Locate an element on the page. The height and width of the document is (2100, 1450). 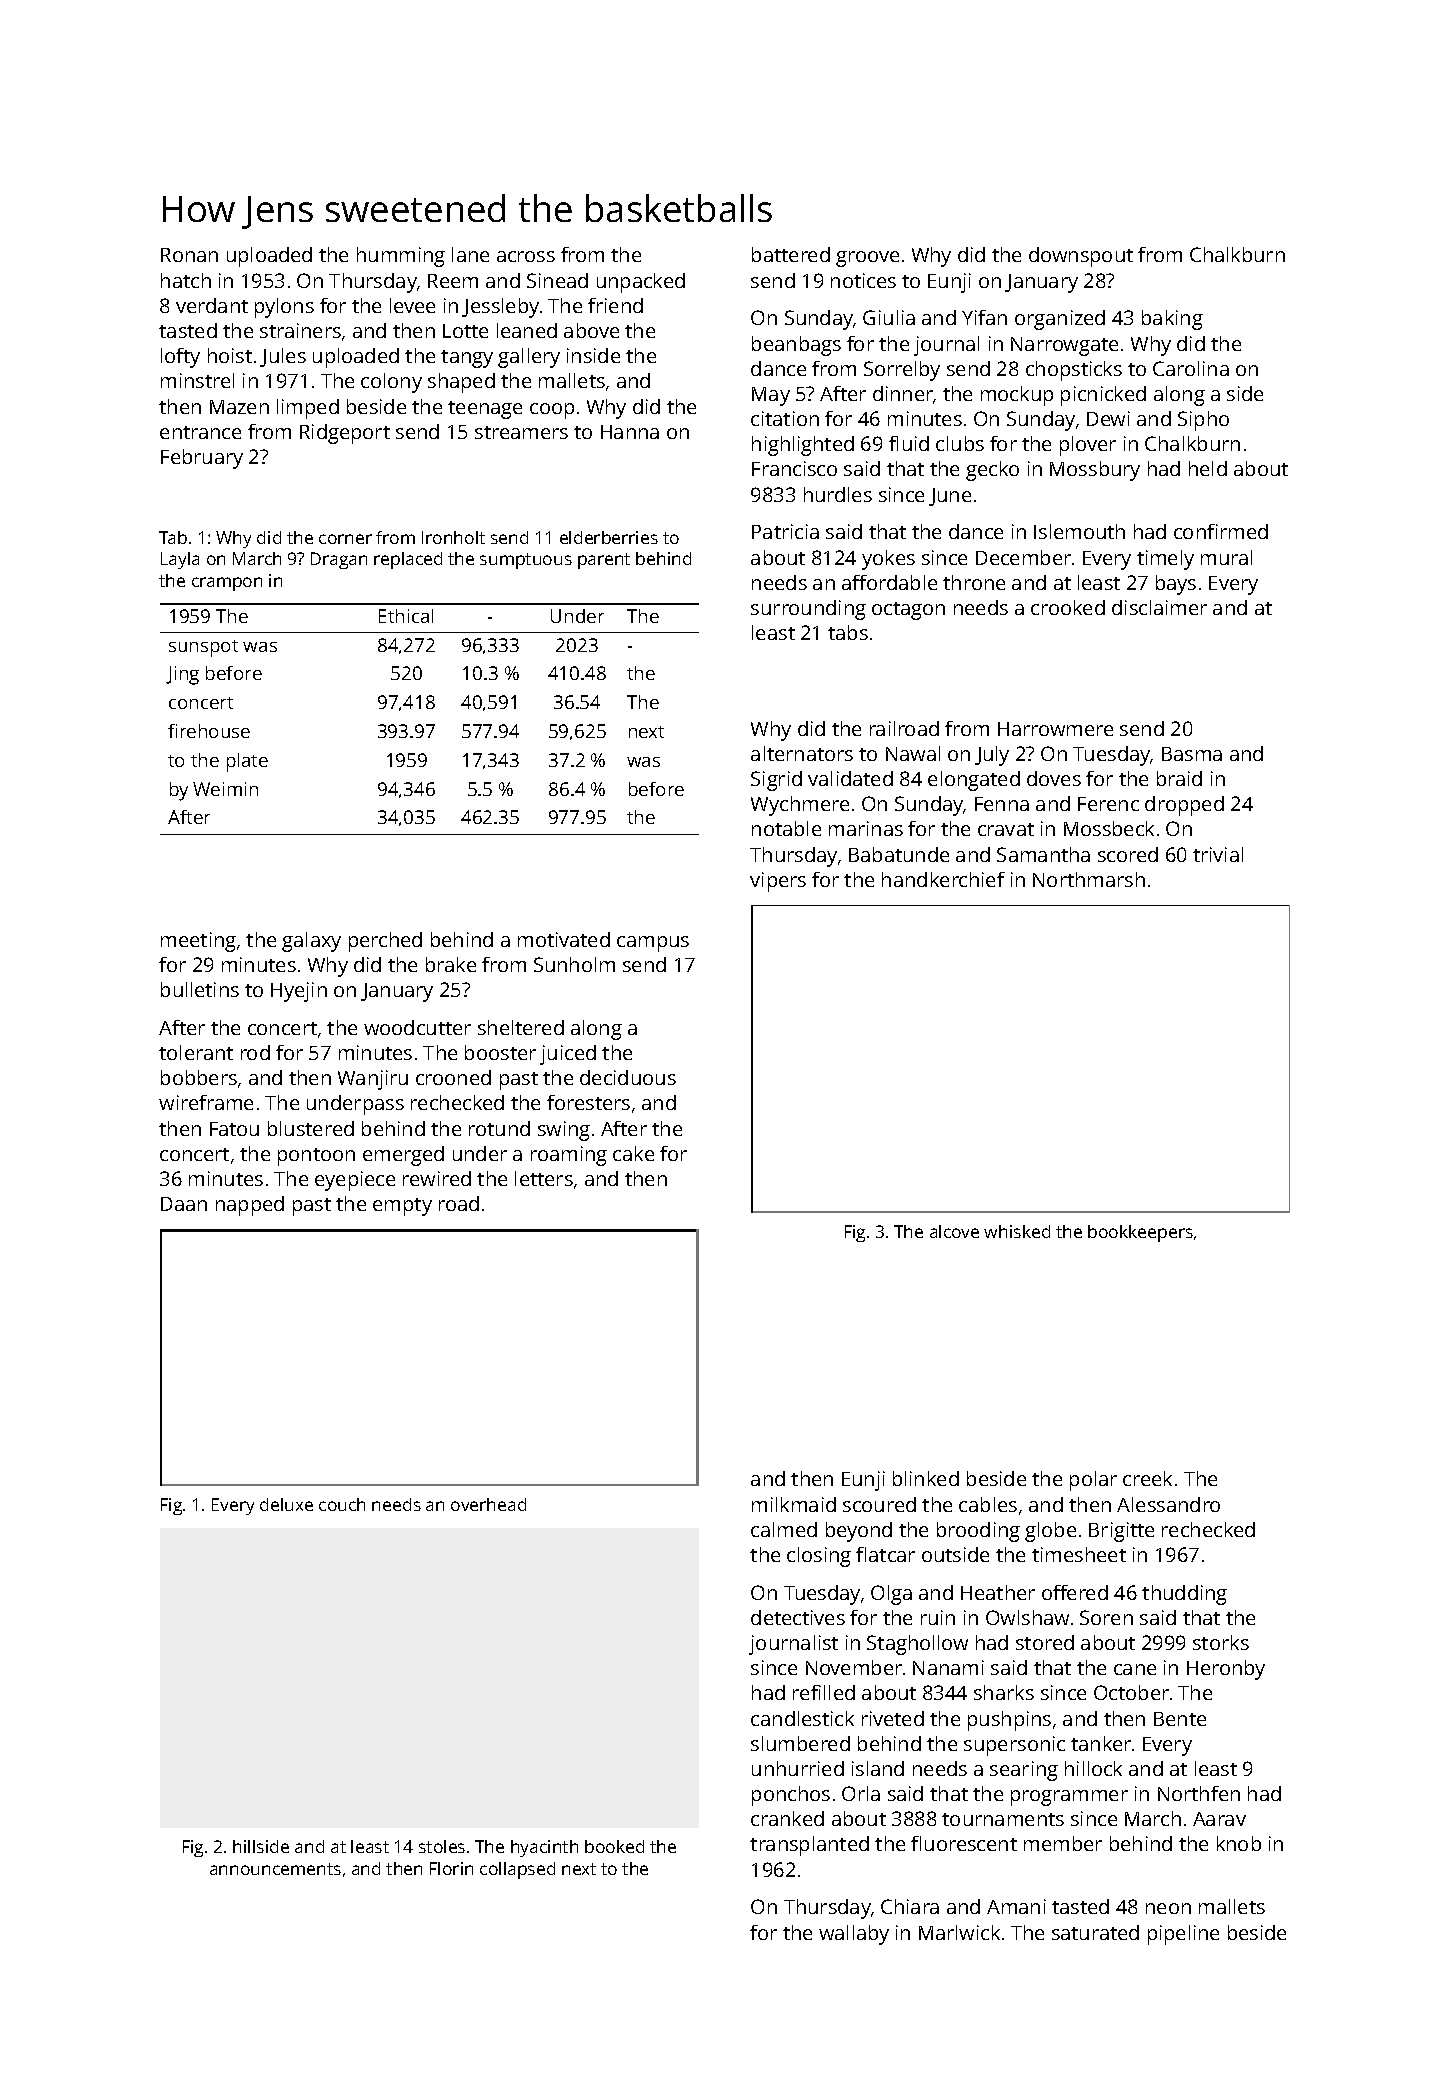
eyepiece is located at coordinates (355, 1181).
